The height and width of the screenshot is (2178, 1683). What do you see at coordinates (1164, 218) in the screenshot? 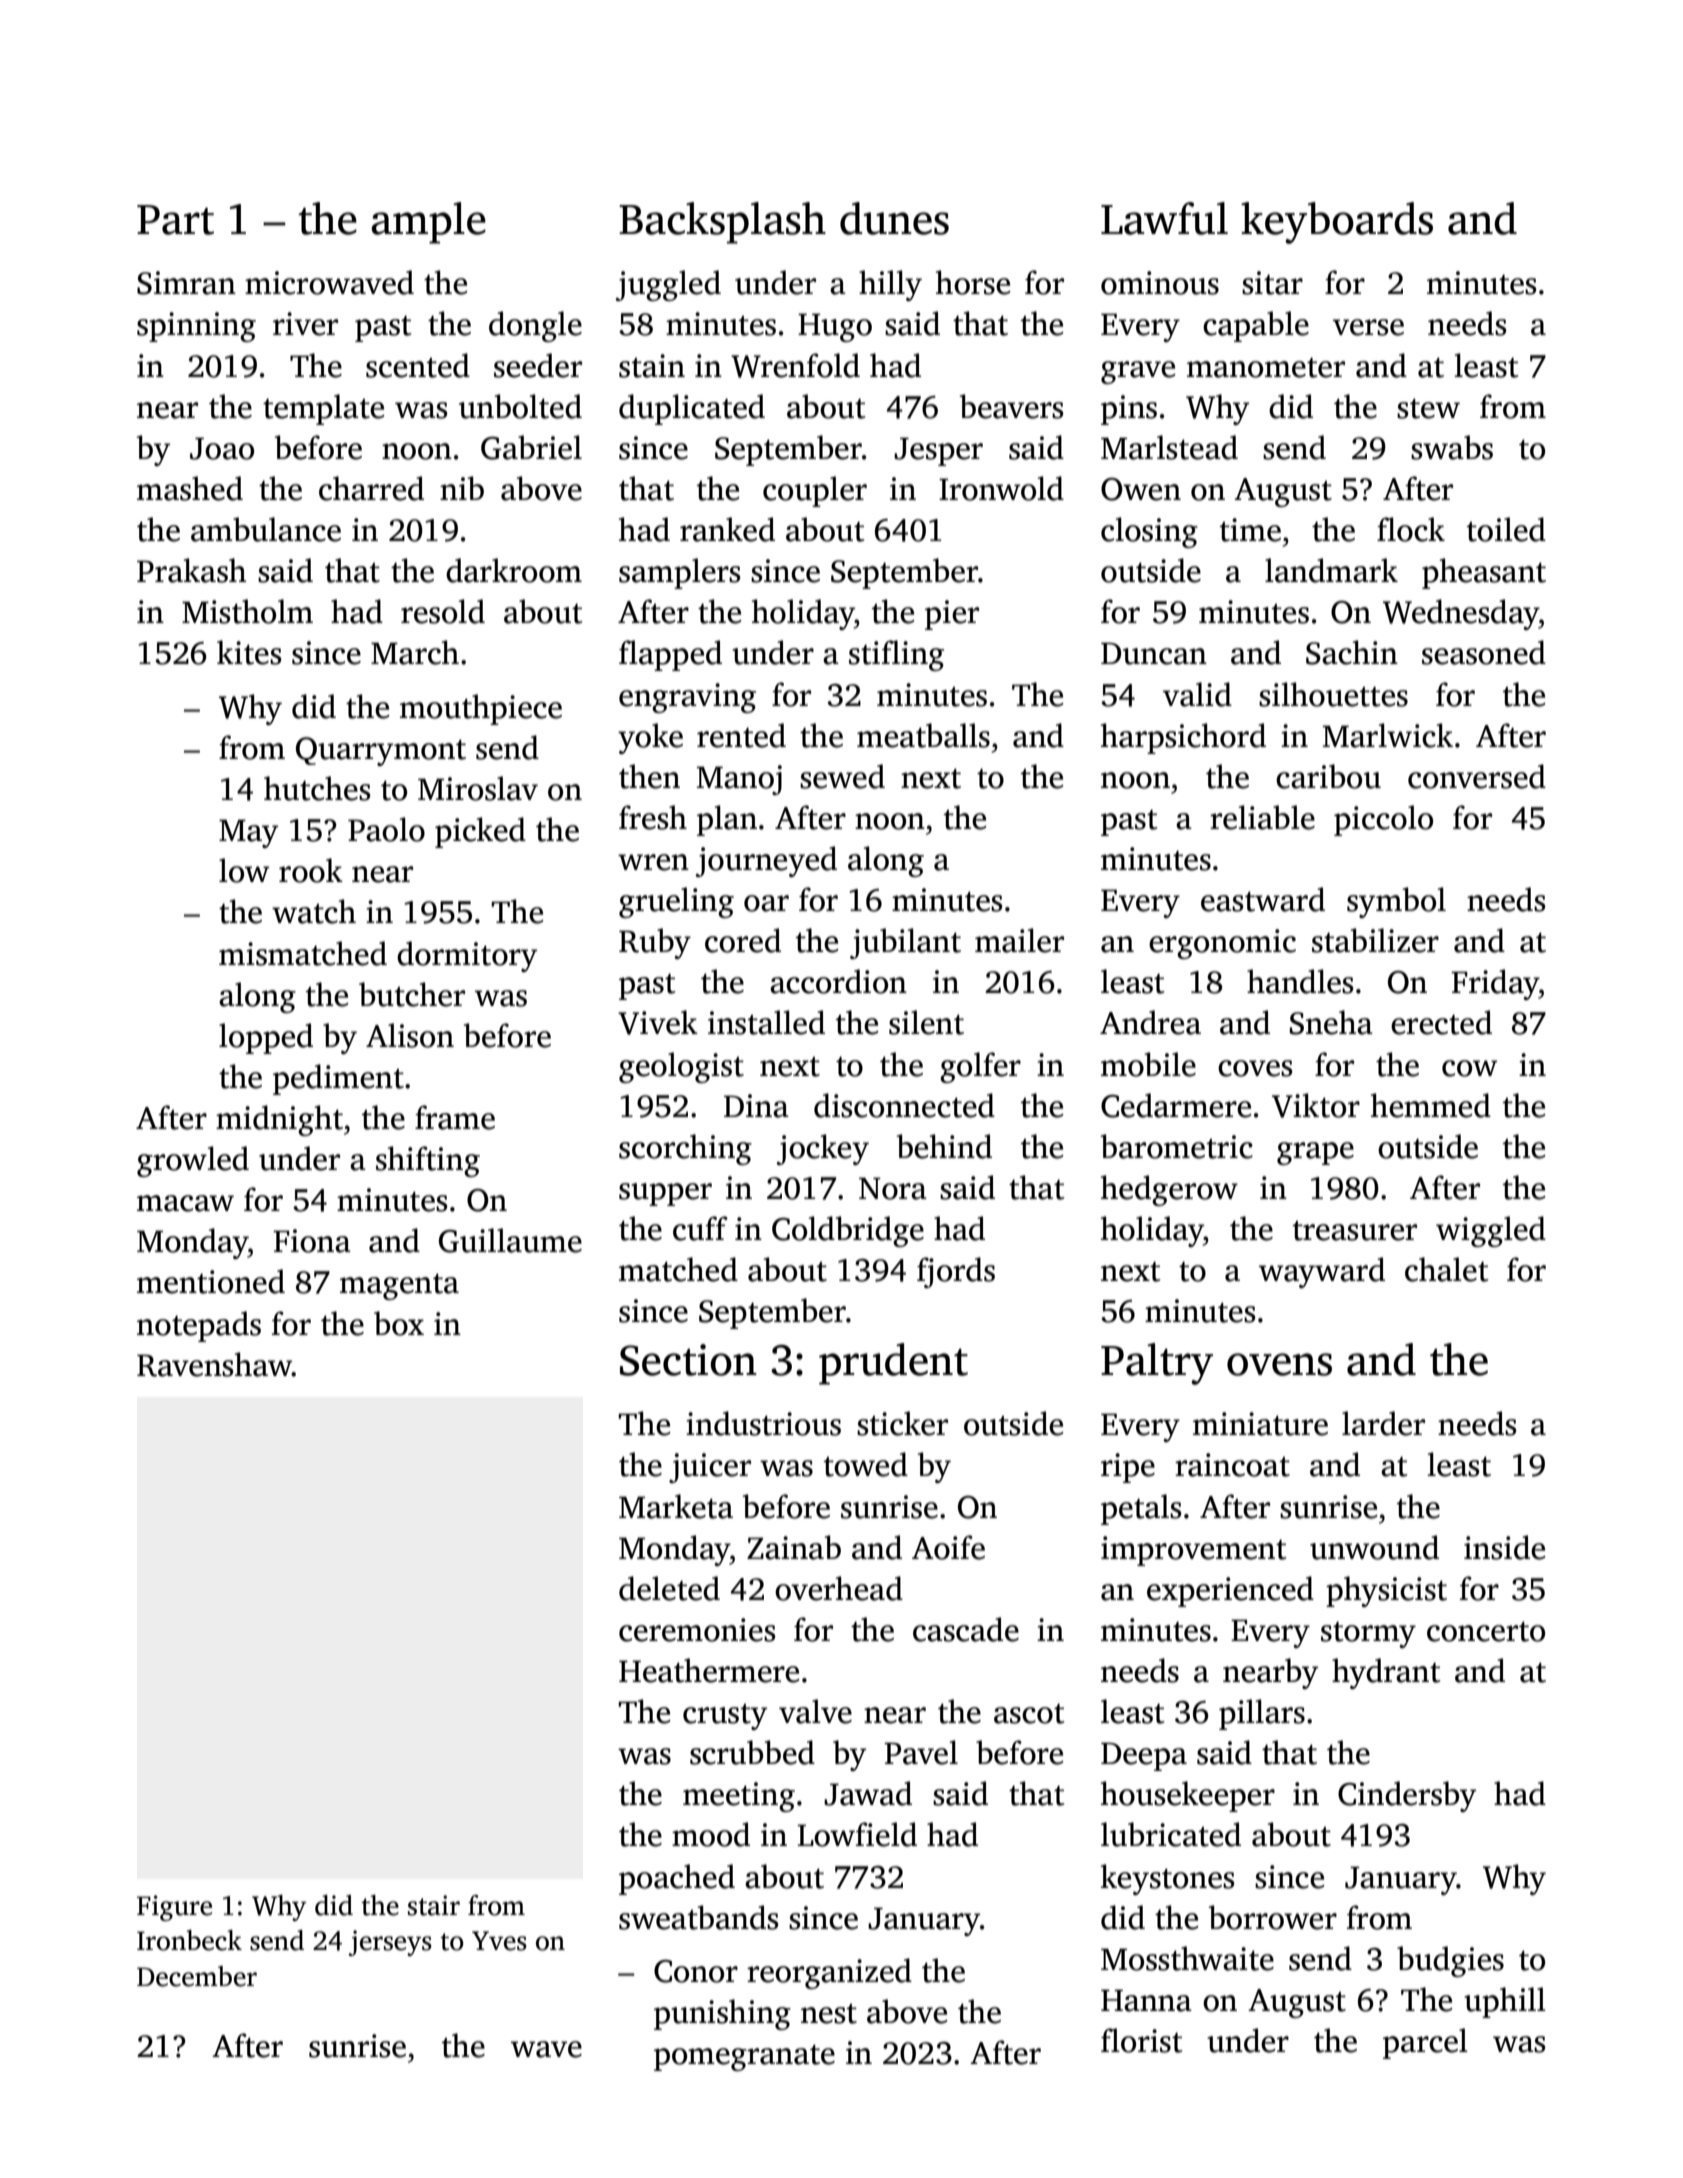
I see `Lawful` at bounding box center [1164, 218].
